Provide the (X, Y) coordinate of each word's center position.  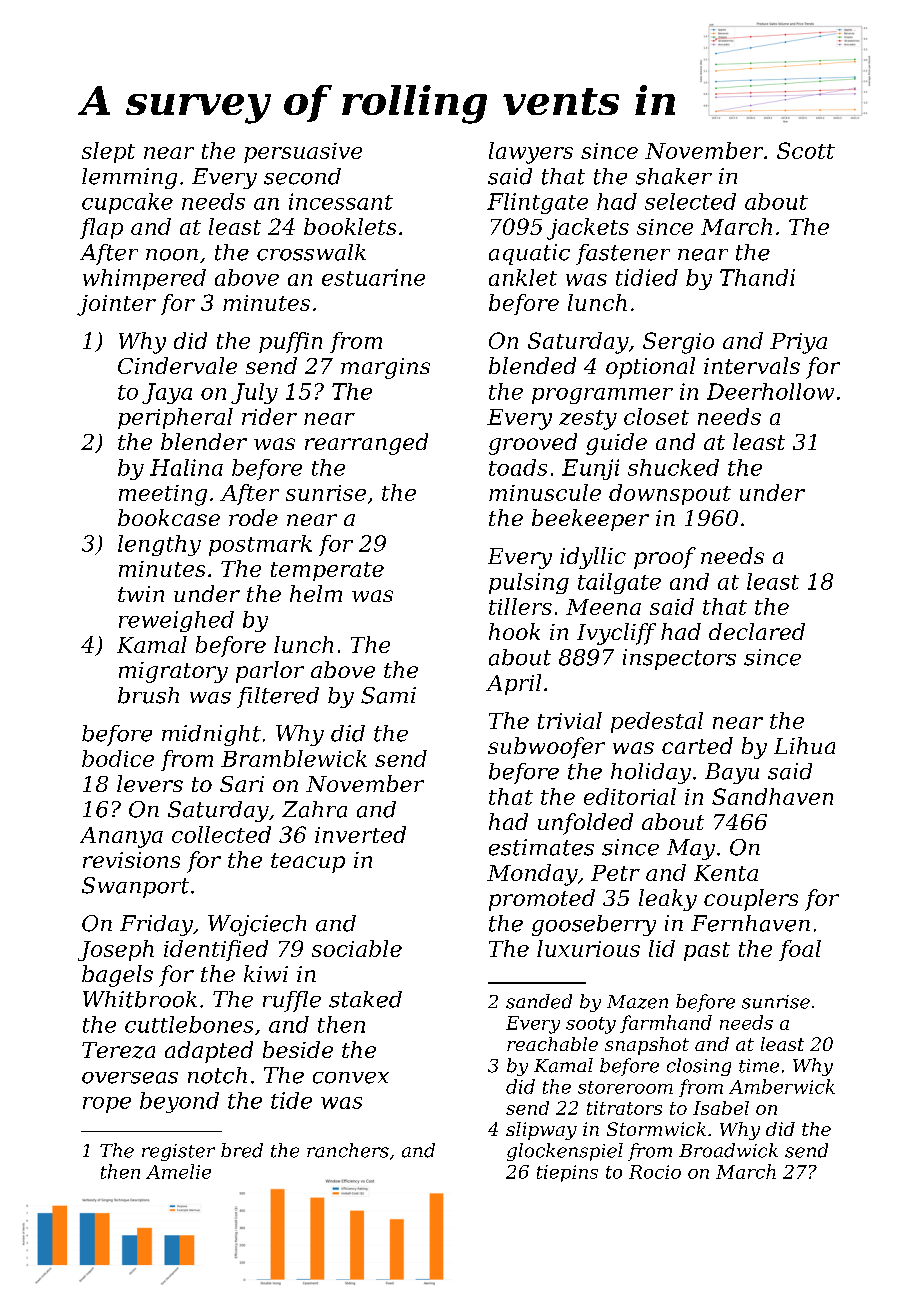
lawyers (531, 153)
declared (757, 631)
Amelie (178, 1171)
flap (101, 228)
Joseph (116, 950)
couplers (751, 900)
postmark (260, 545)
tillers (520, 606)
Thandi (757, 277)
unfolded (585, 824)
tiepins (567, 1173)
